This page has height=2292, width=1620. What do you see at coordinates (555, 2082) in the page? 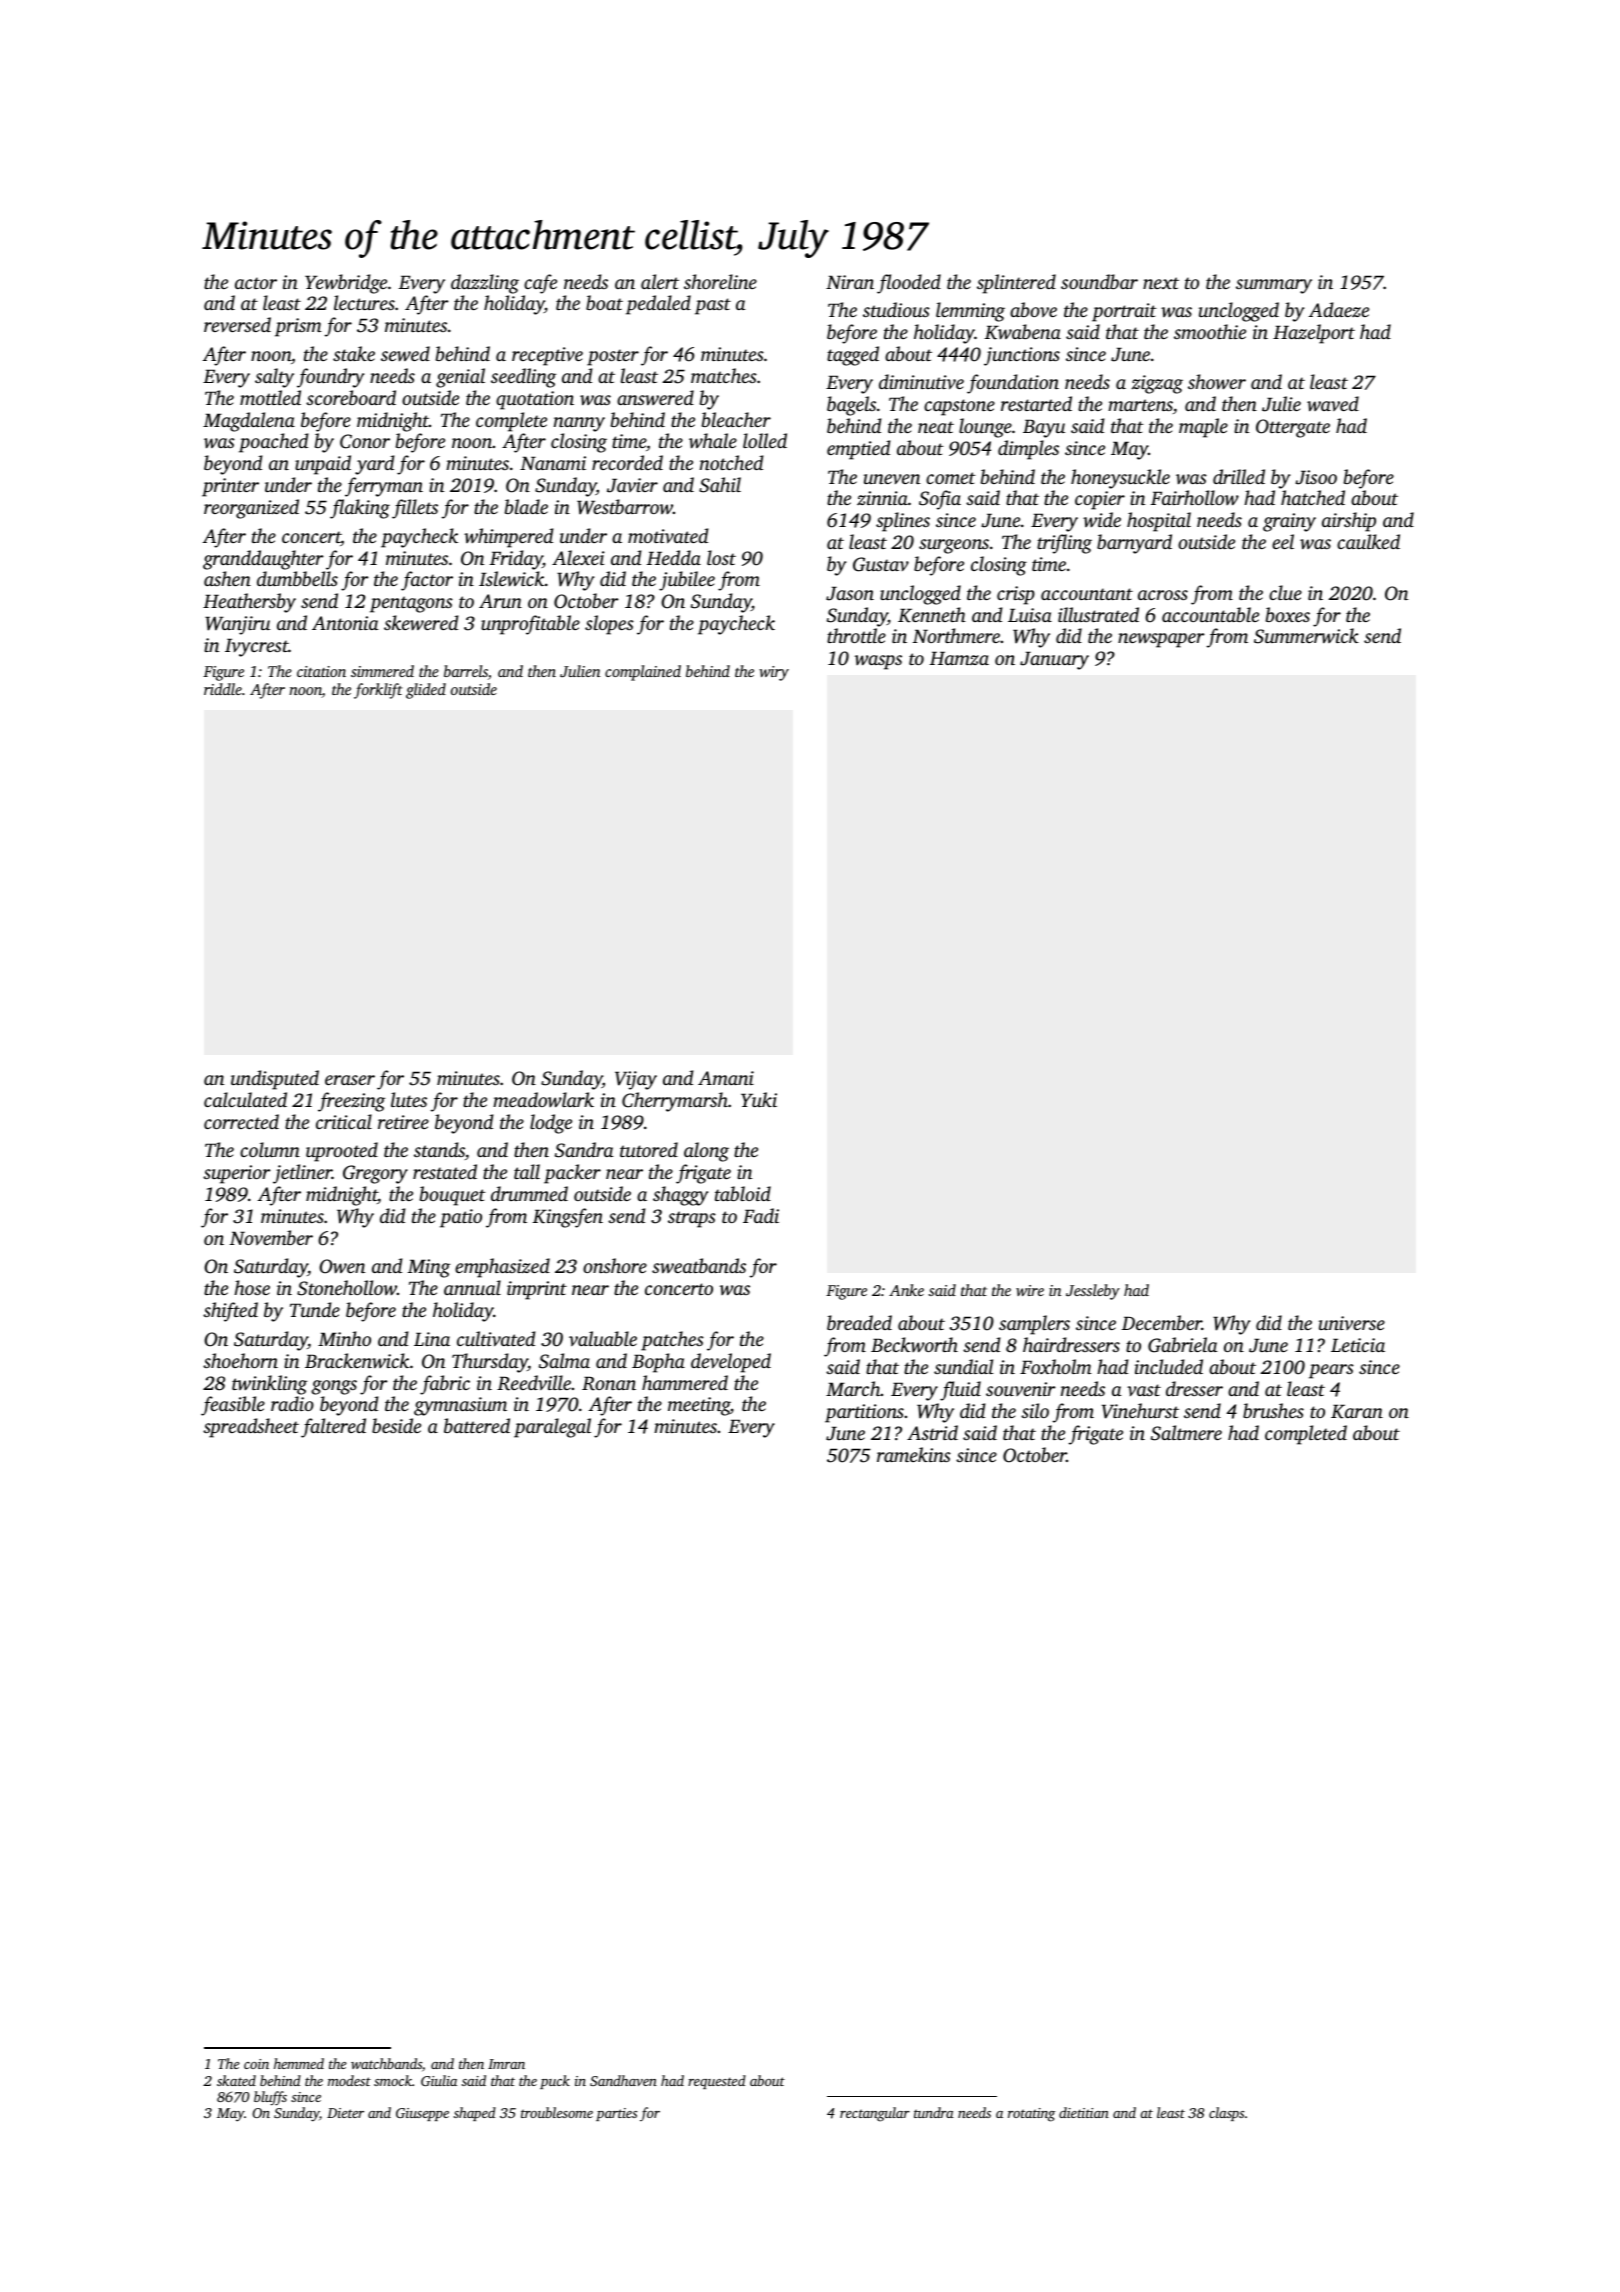
I see `puck` at bounding box center [555, 2082].
